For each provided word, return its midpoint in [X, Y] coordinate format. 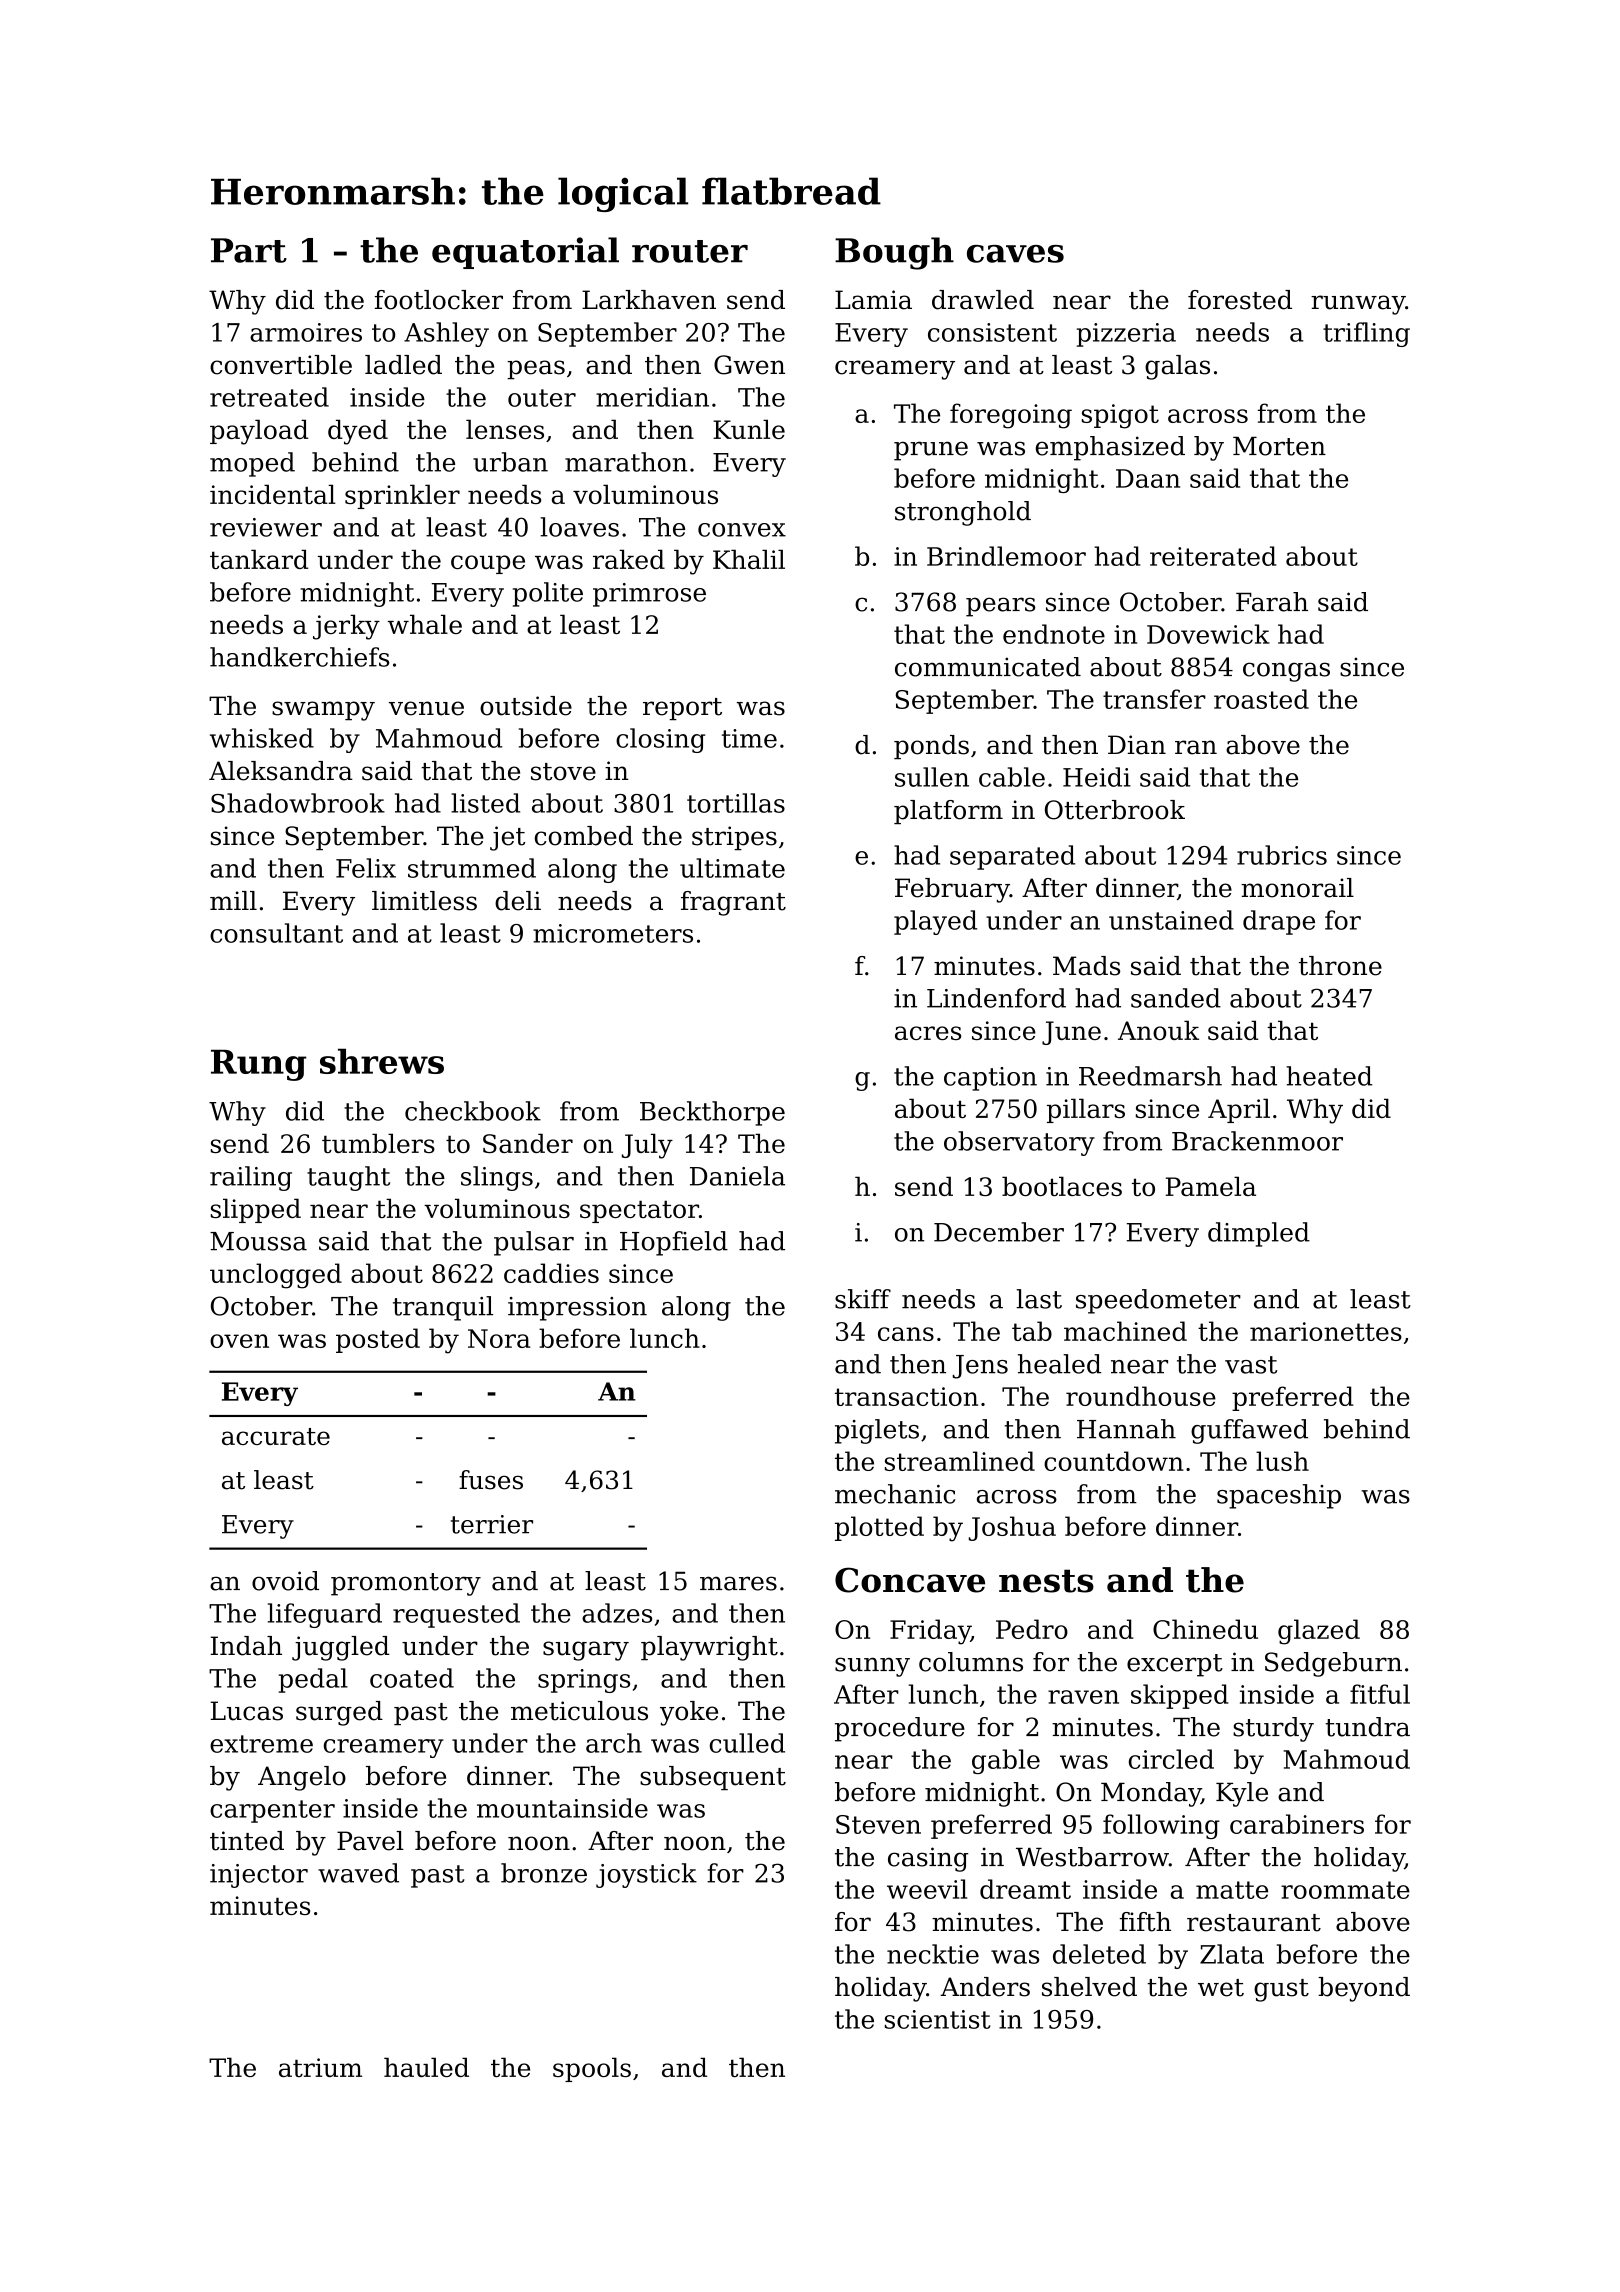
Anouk [1158, 1030]
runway [1358, 305]
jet [507, 838]
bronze [544, 1873]
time [749, 738]
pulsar [534, 1243]
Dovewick [1208, 634]
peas [536, 369]
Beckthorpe [712, 1113]
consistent [992, 332]
